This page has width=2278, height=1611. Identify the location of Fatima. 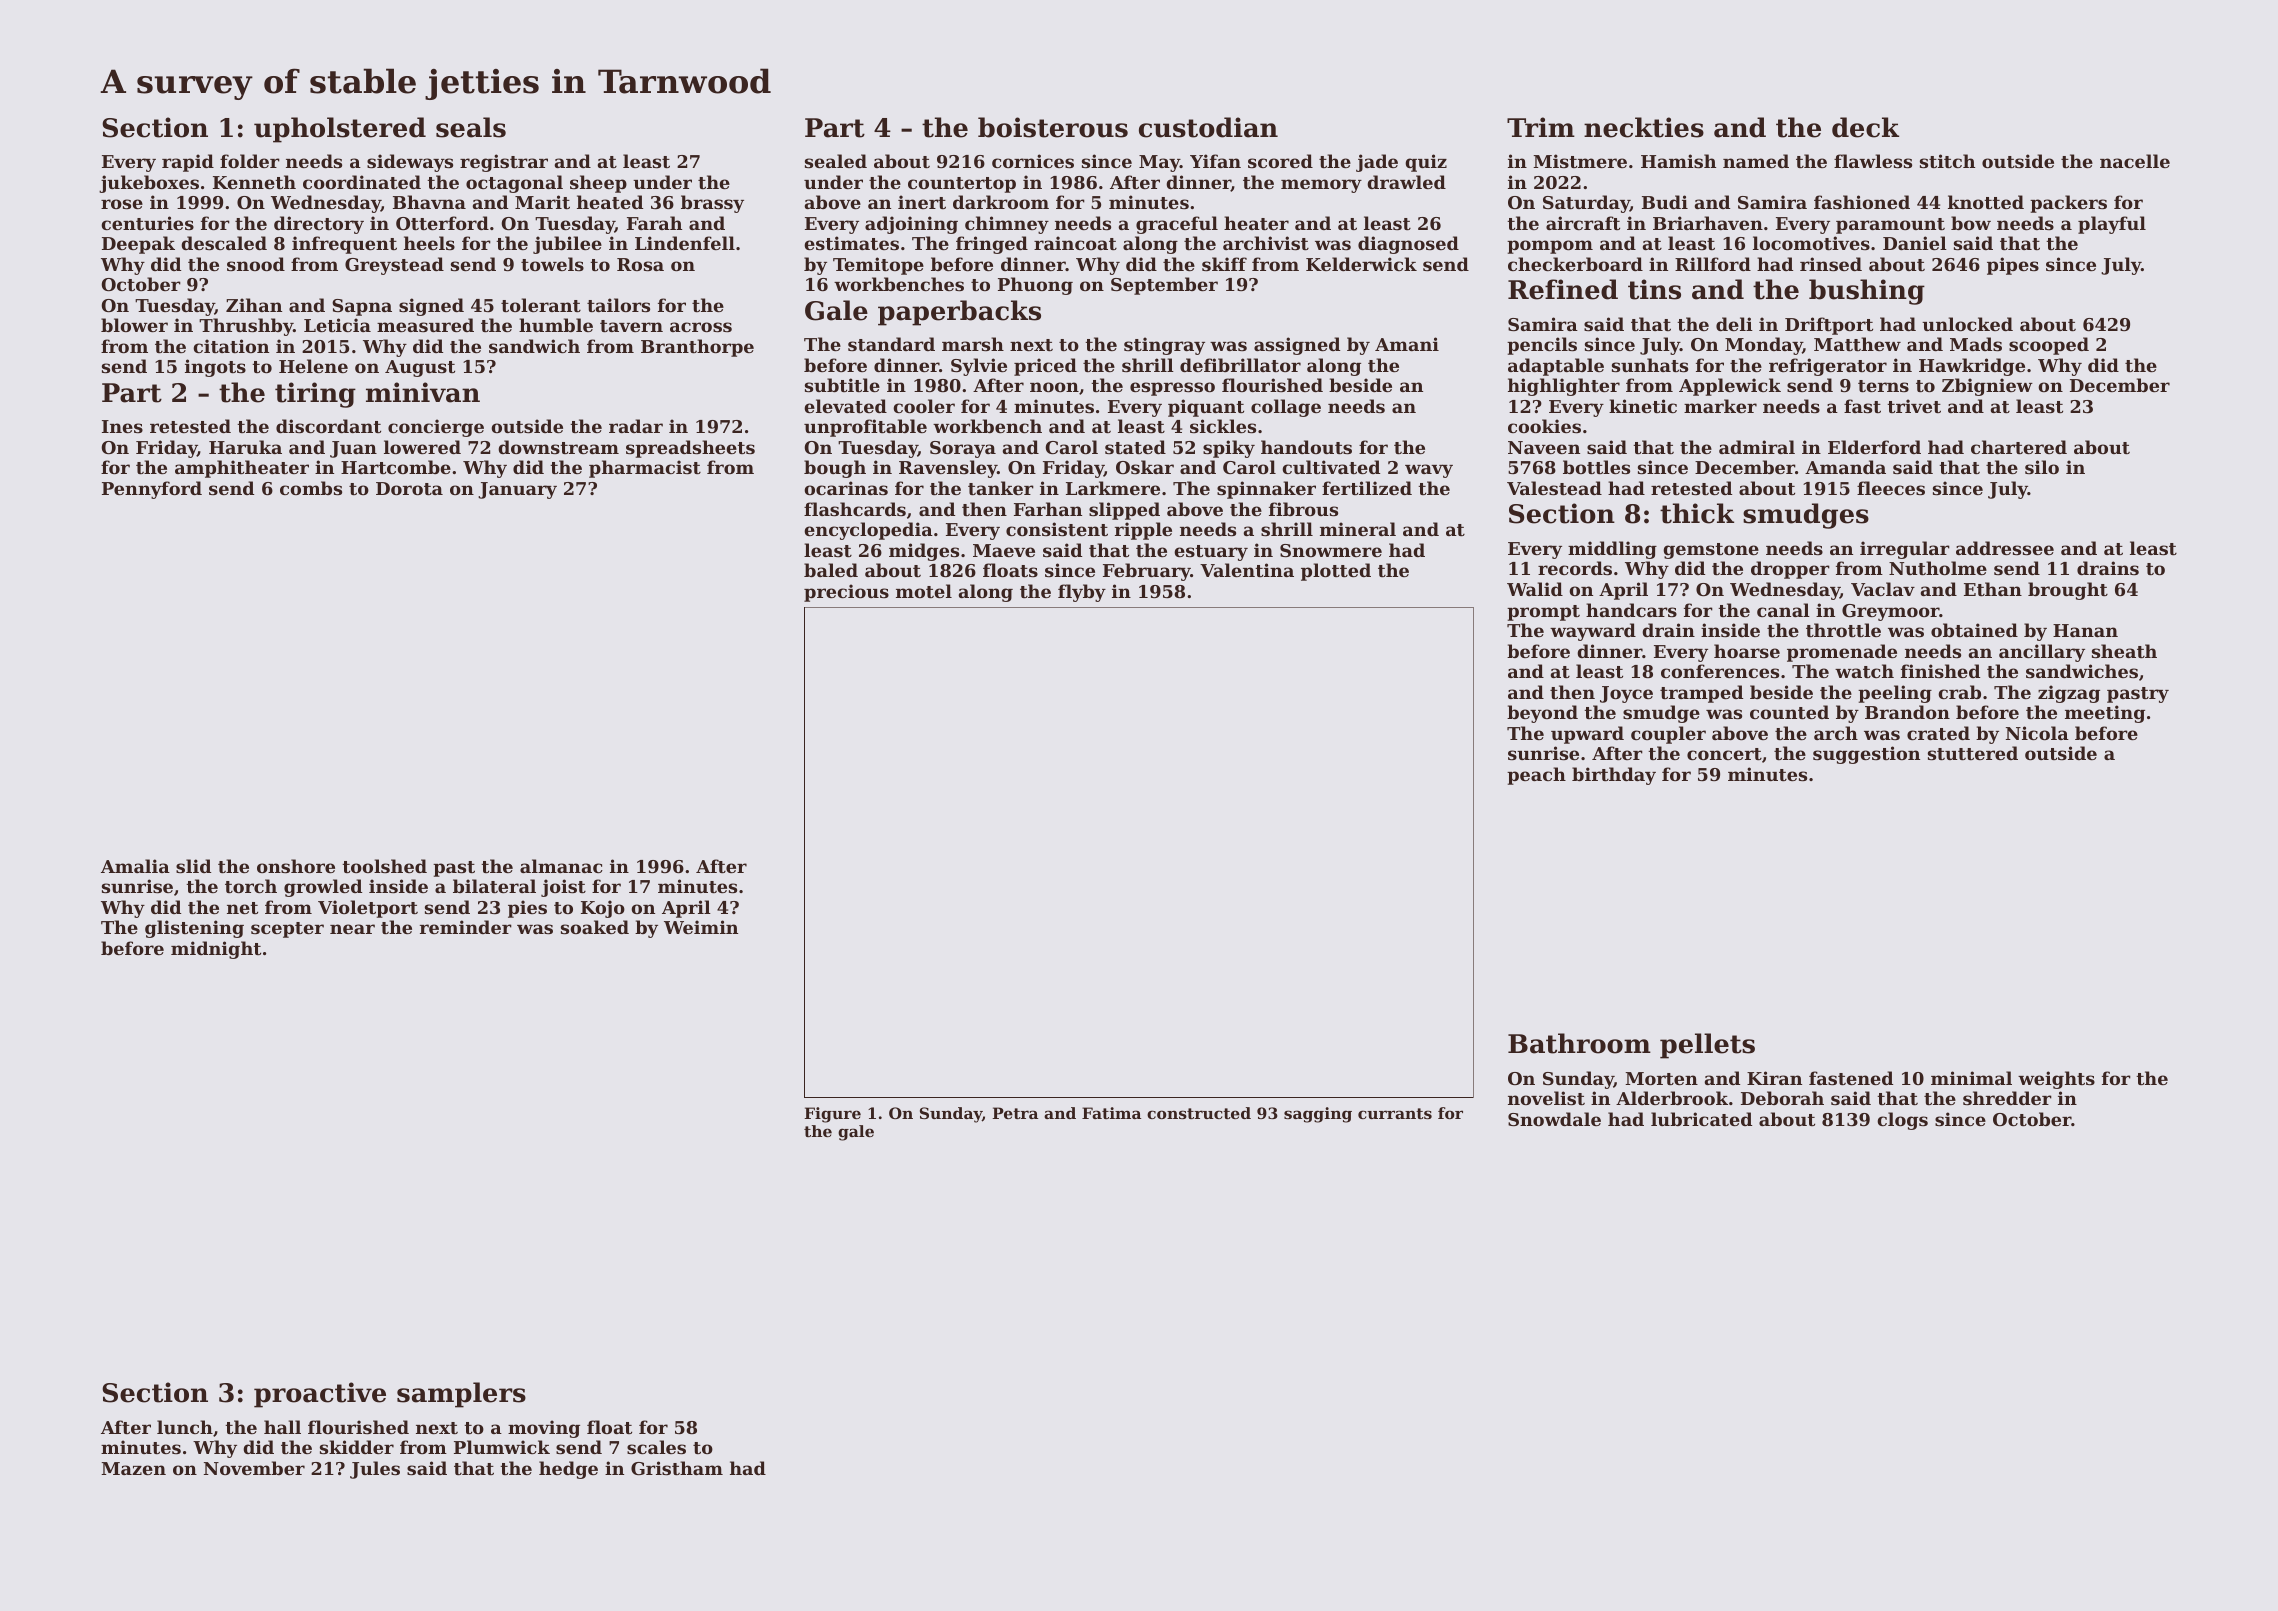
(1111, 1113).
